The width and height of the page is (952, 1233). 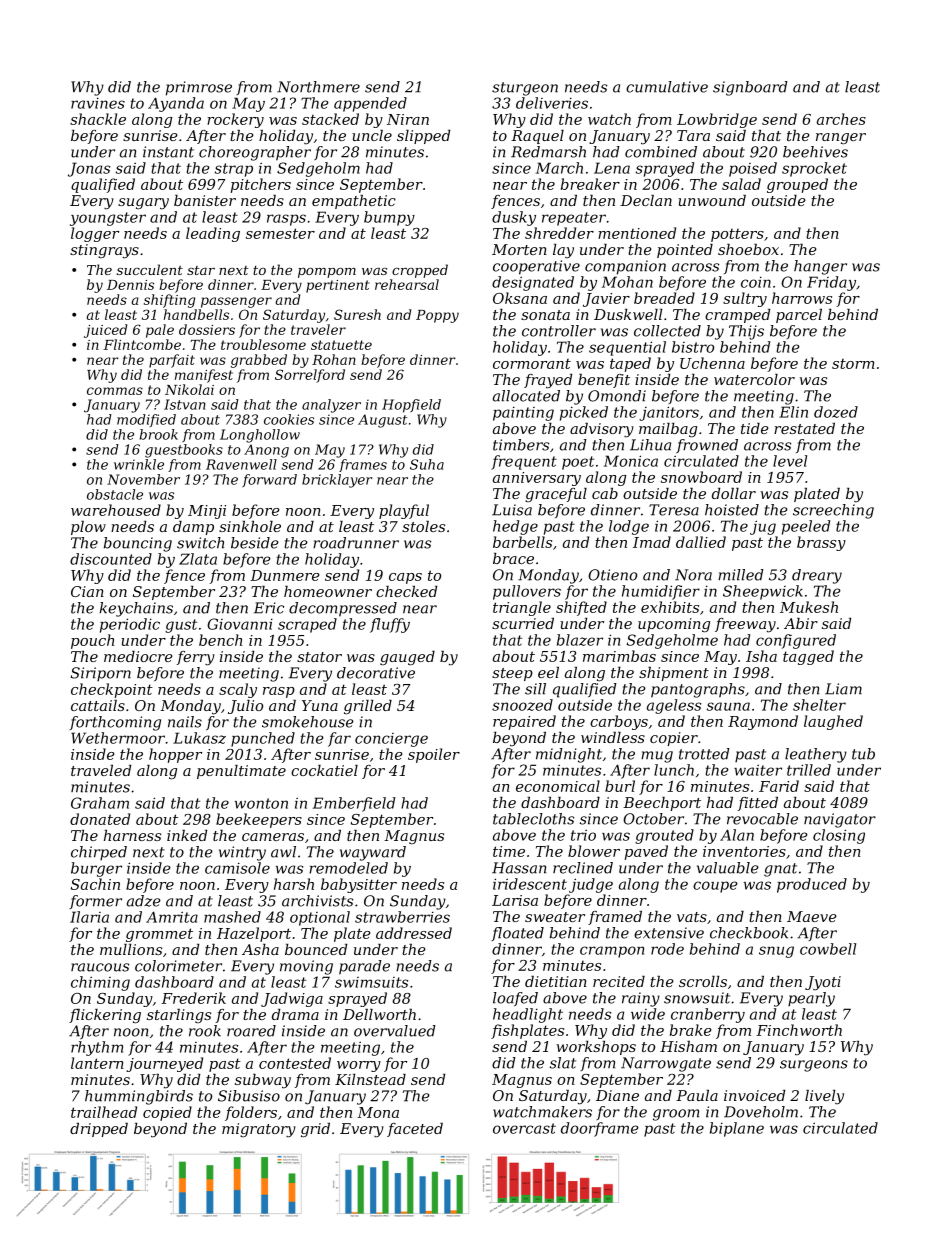 I want to click on snoozed, so click(x=522, y=705).
